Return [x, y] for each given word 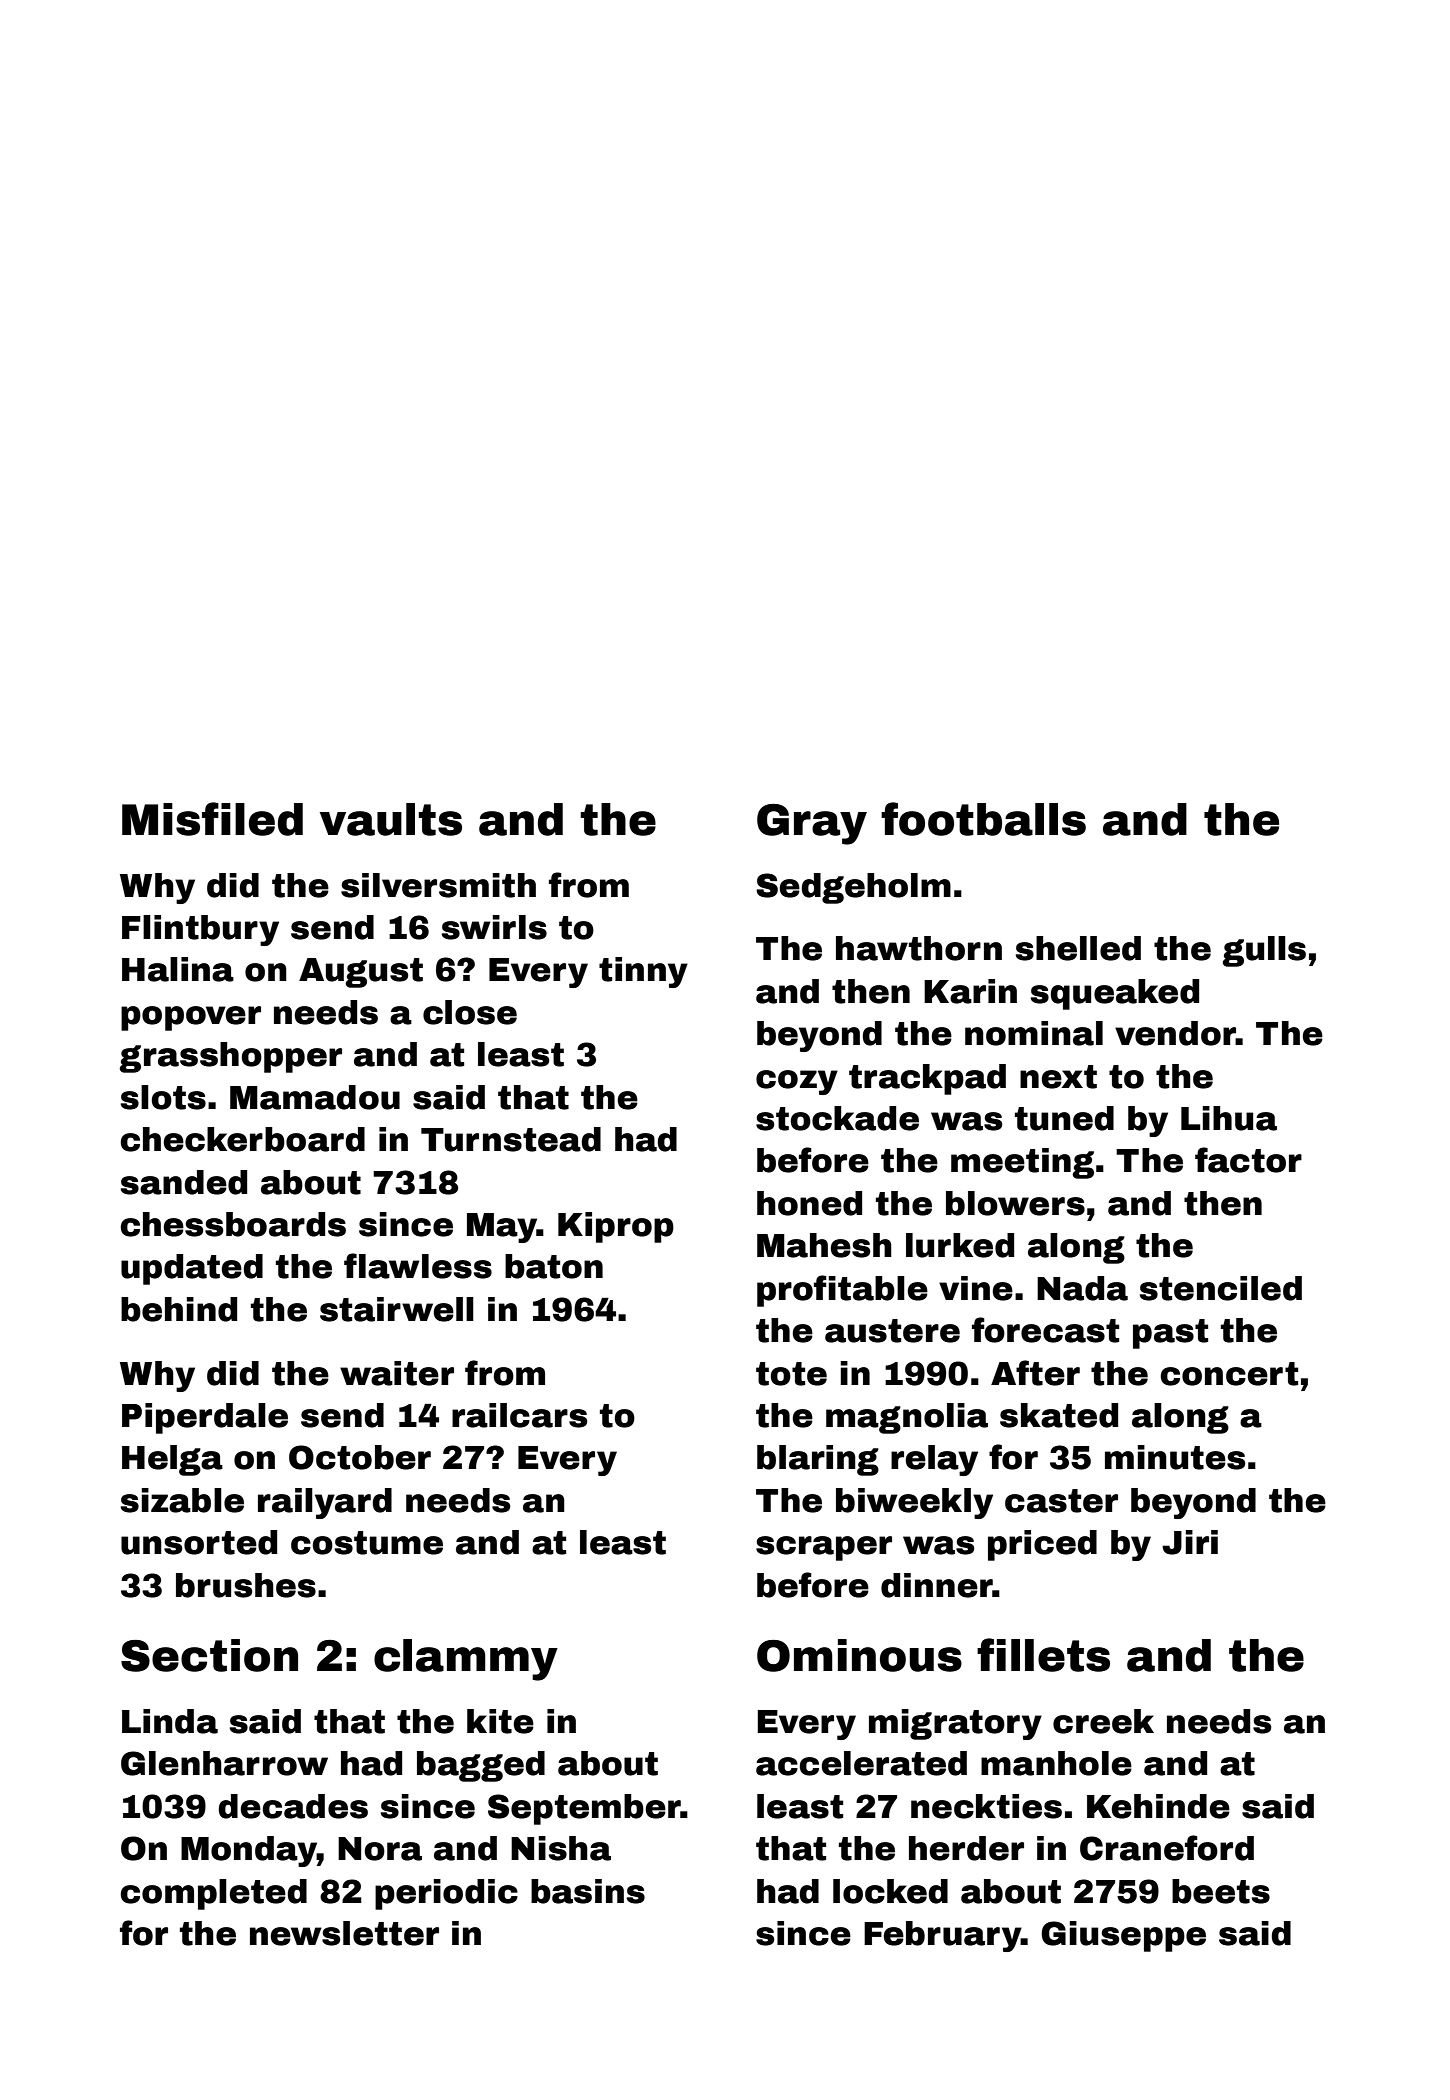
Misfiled [212, 819]
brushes [246, 1585]
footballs [983, 819]
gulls [1264, 951]
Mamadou [315, 1097]
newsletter [344, 1933]
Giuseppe [1123, 1936]
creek [1103, 1721]
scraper [824, 1548]
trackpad [927, 1079]
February [942, 1936]
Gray [812, 824]
